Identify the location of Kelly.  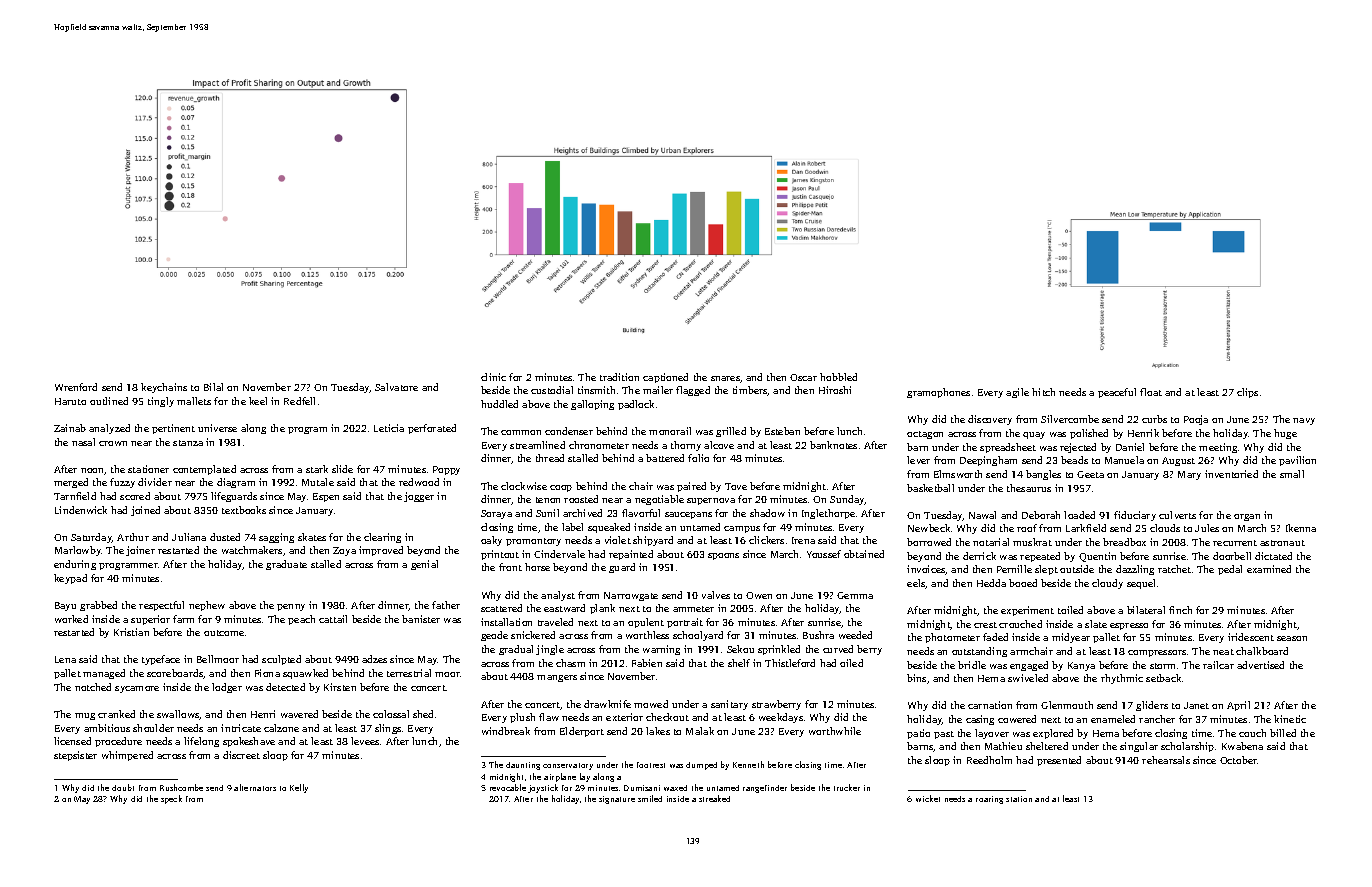
(299, 788).
